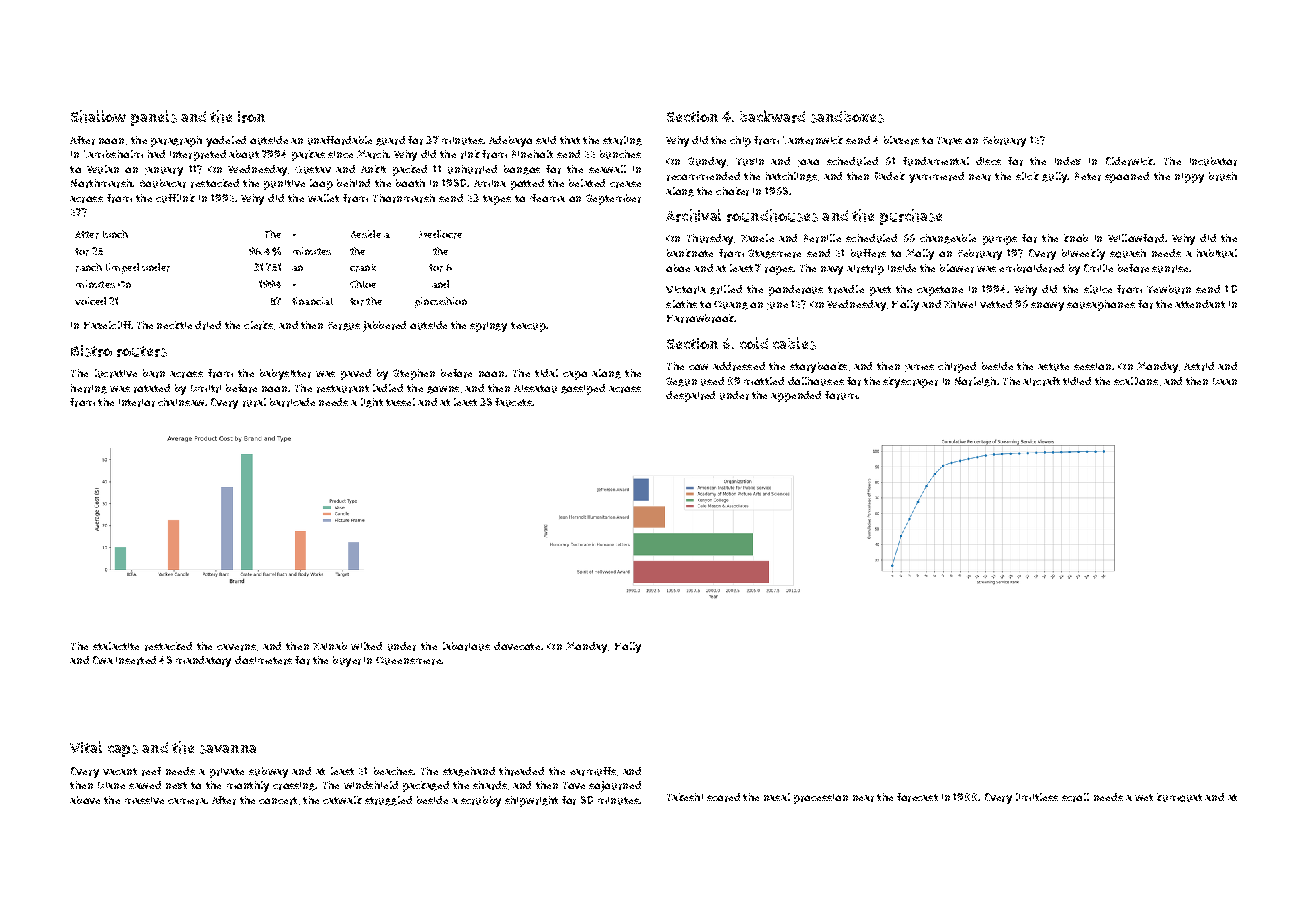 This document has height=924, width=1308. Describe the element at coordinates (880, 291) in the document. I see `past` at that location.
